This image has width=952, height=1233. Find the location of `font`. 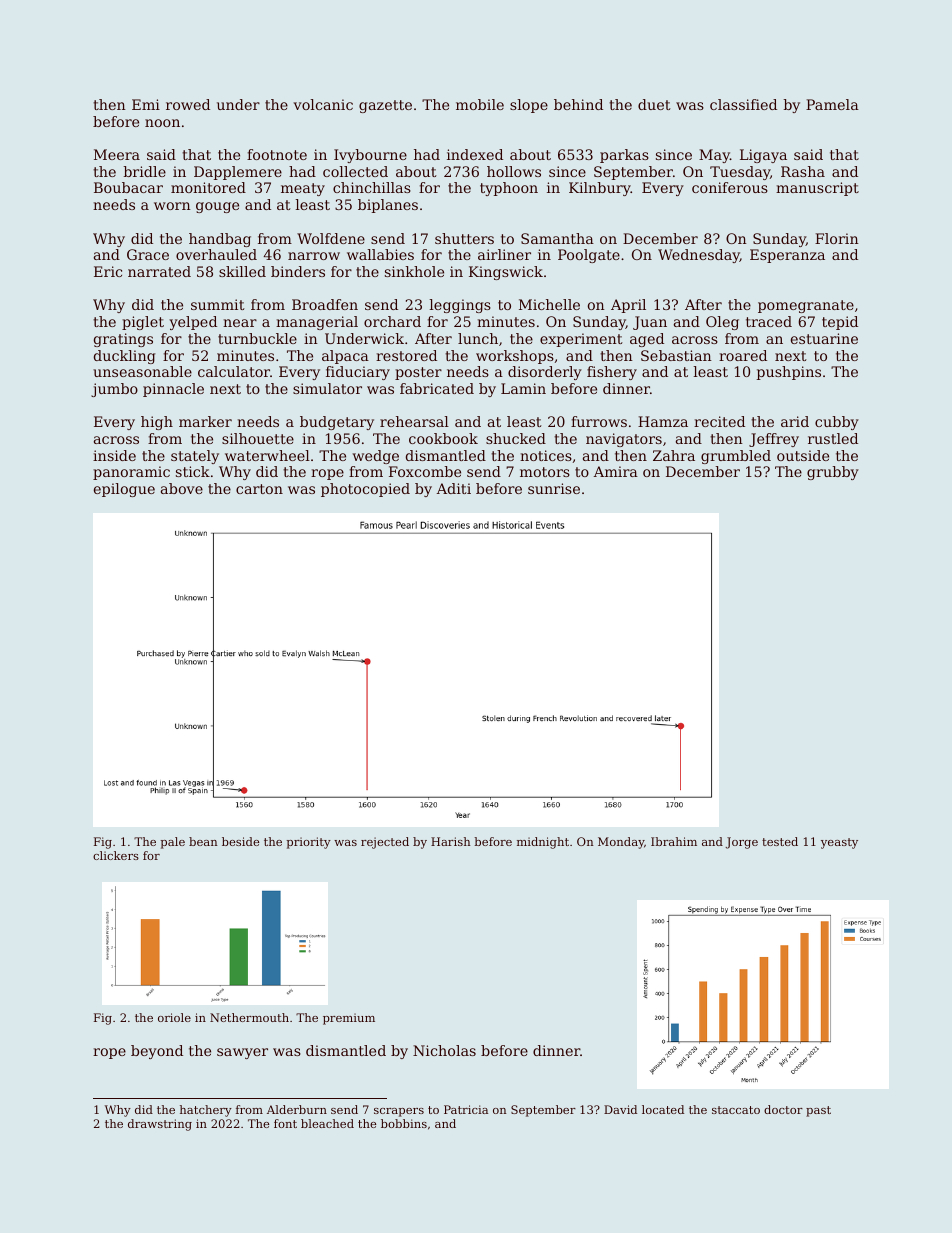

font is located at coordinates (285, 1123).
